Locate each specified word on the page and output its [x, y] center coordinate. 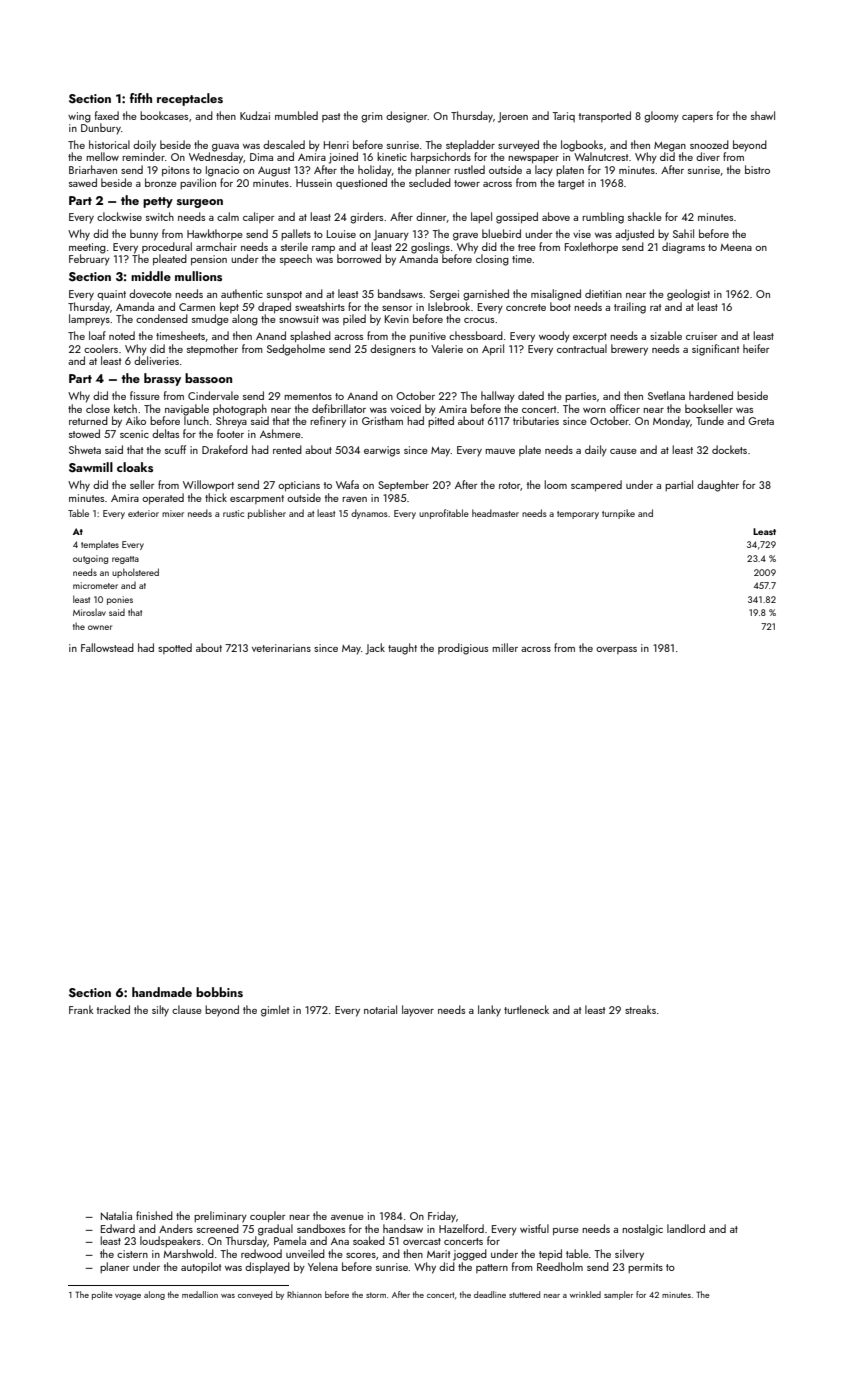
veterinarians [281, 648]
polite [102, 1295]
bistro [757, 169]
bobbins [219, 992]
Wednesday [216, 158]
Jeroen [513, 117]
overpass [616, 650]
